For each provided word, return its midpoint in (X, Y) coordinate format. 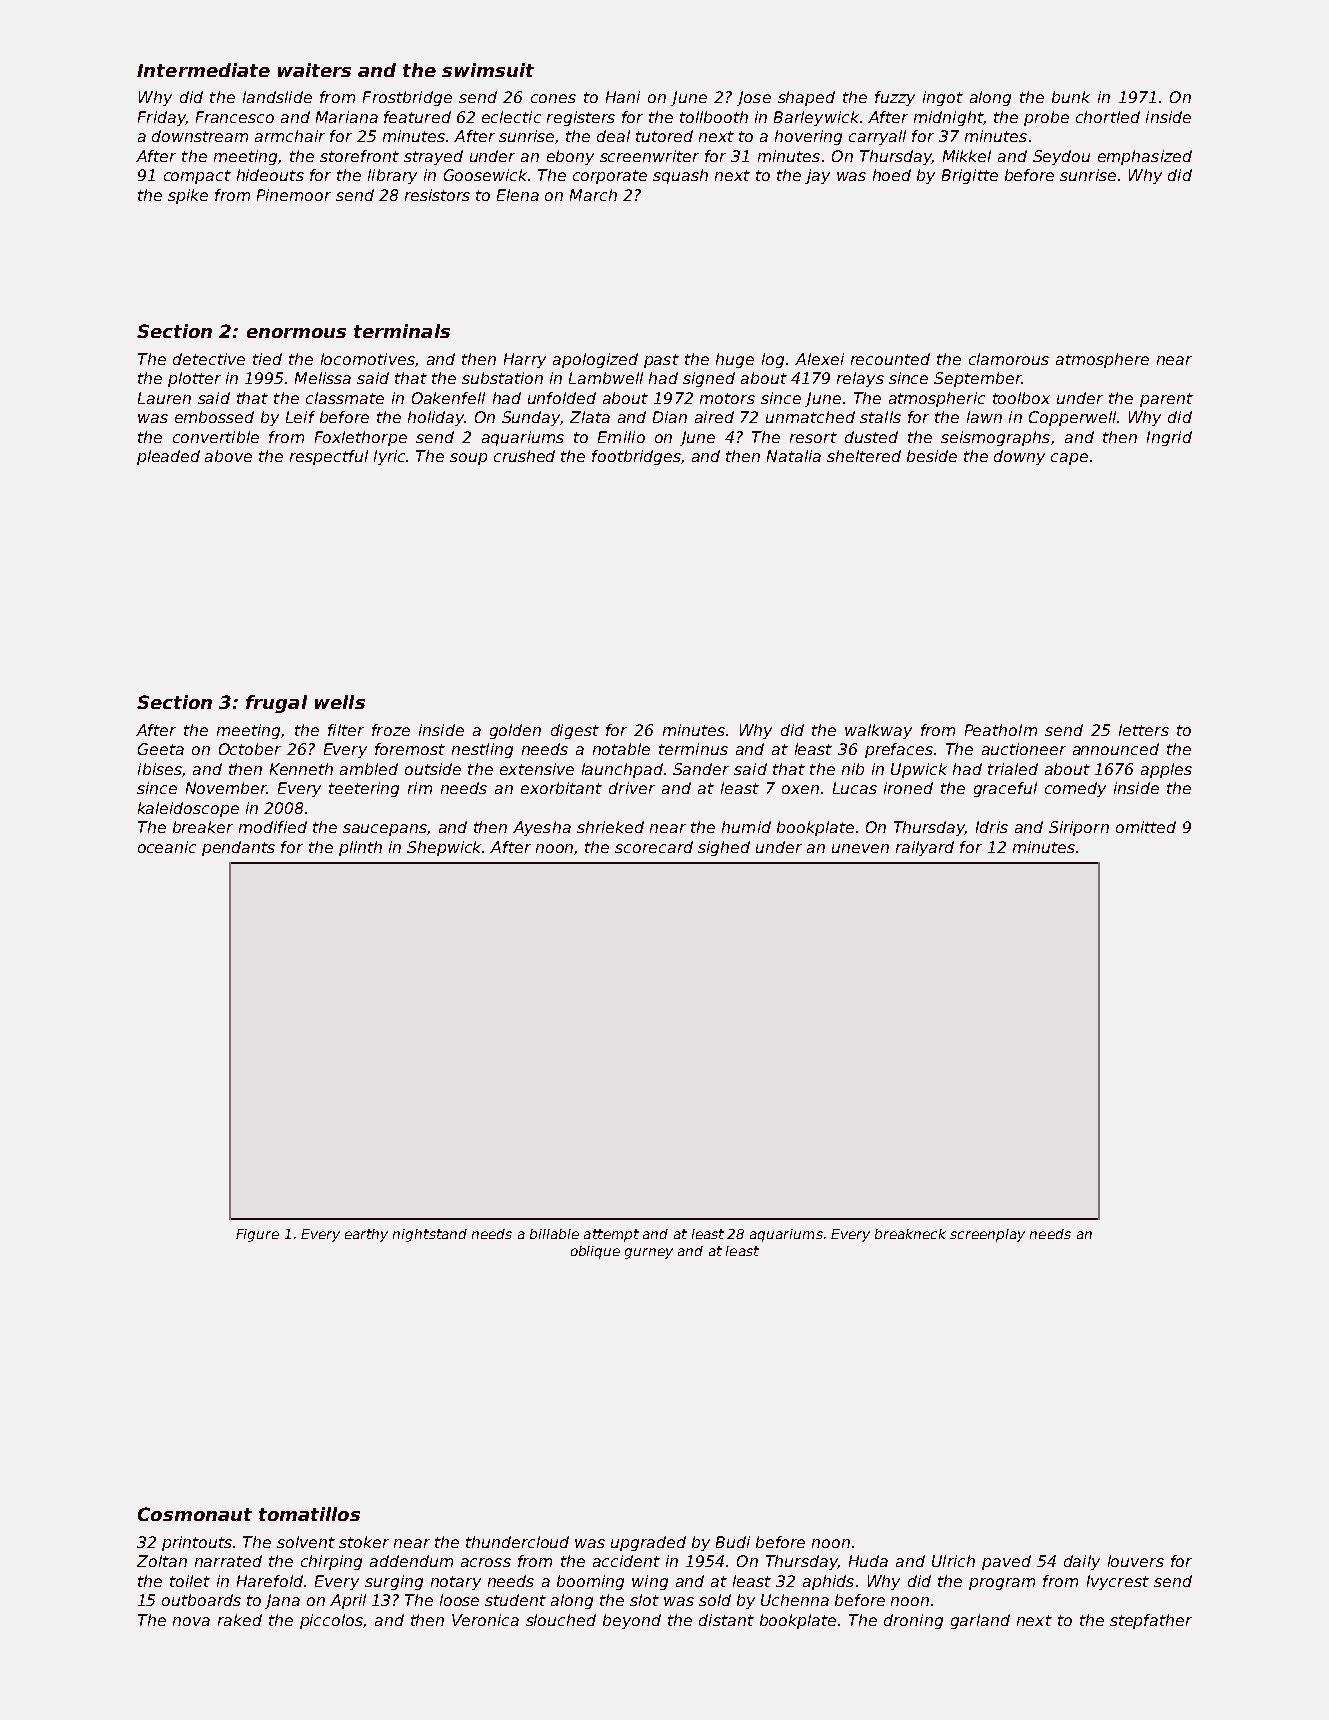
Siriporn (1079, 828)
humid (746, 827)
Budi (733, 1542)
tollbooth (714, 117)
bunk (1071, 97)
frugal (276, 704)
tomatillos (309, 1514)
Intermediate (203, 70)
